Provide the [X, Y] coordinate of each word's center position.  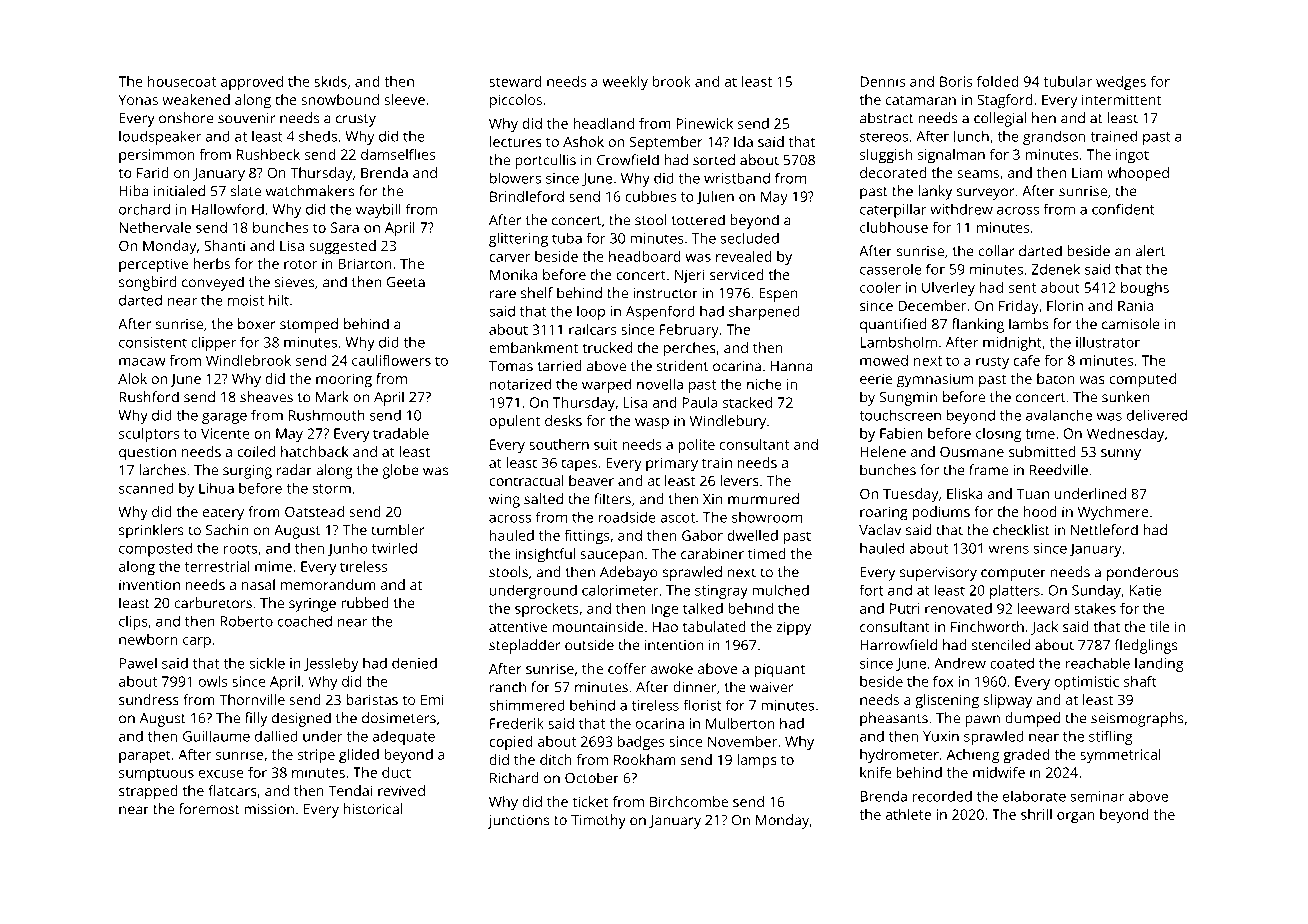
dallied [276, 736]
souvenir [246, 118]
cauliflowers [391, 360]
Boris [956, 81]
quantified [893, 325]
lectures [516, 141]
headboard [645, 256]
